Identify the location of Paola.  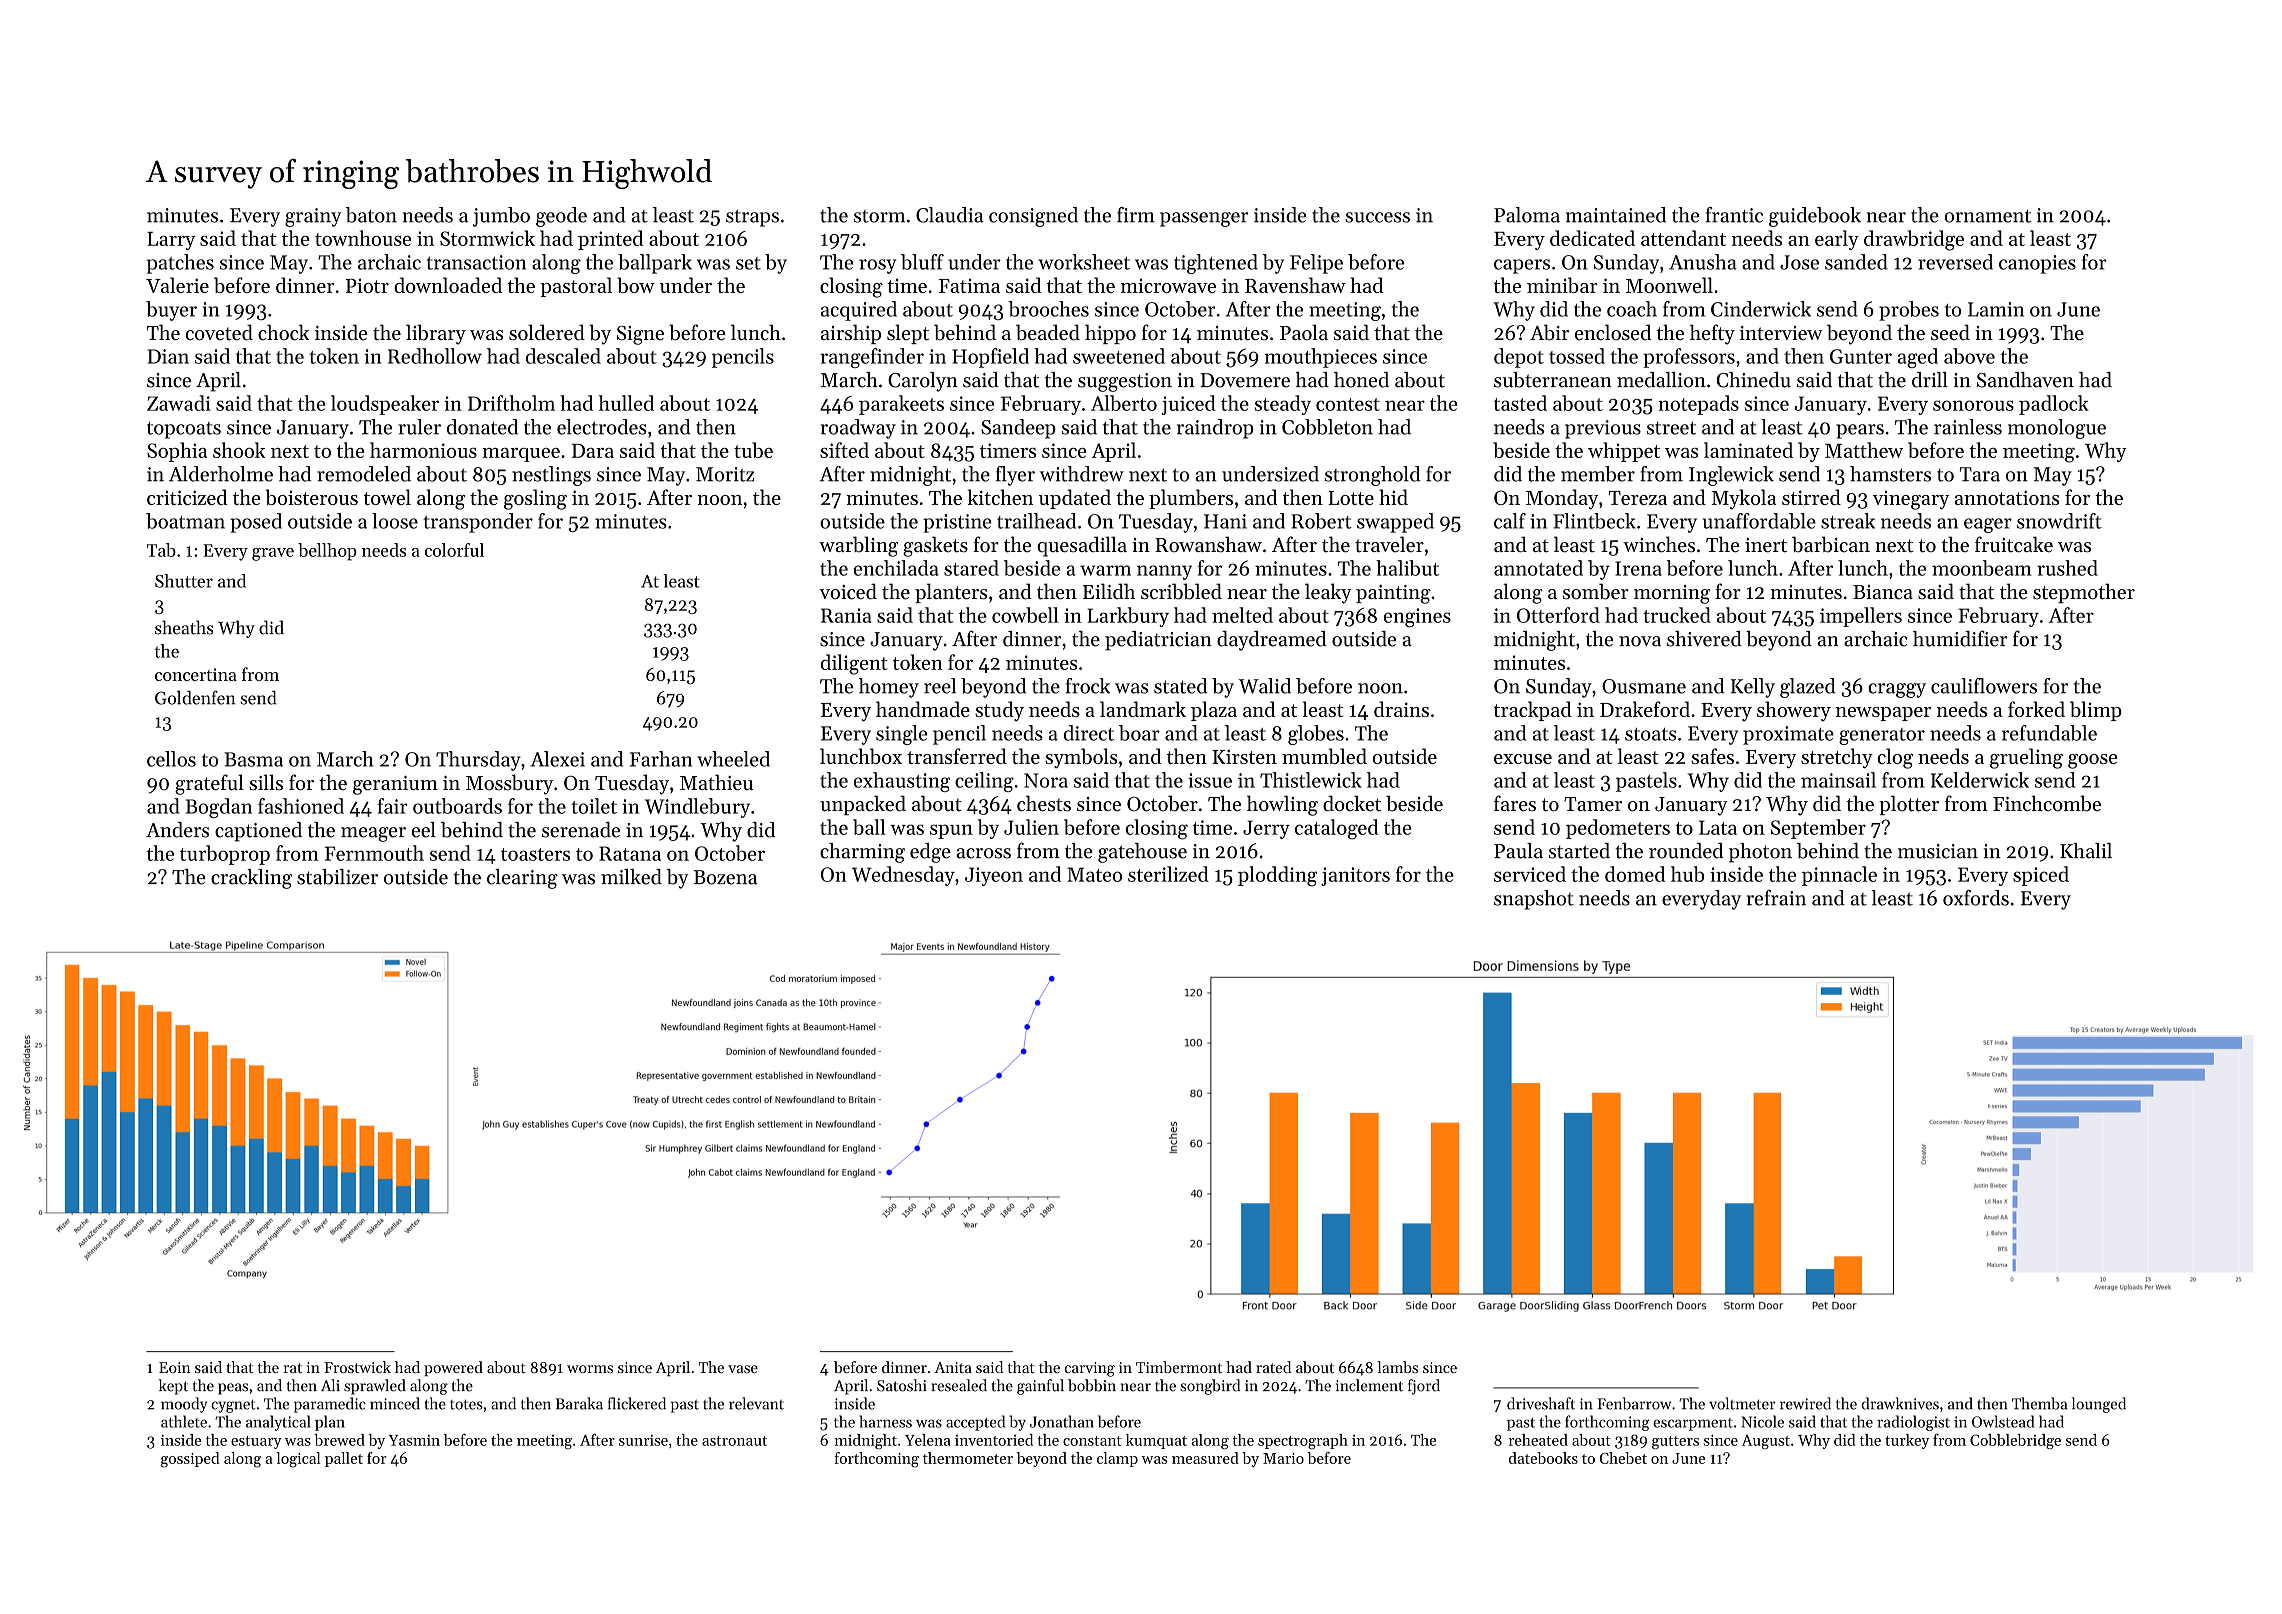
(1304, 332).
